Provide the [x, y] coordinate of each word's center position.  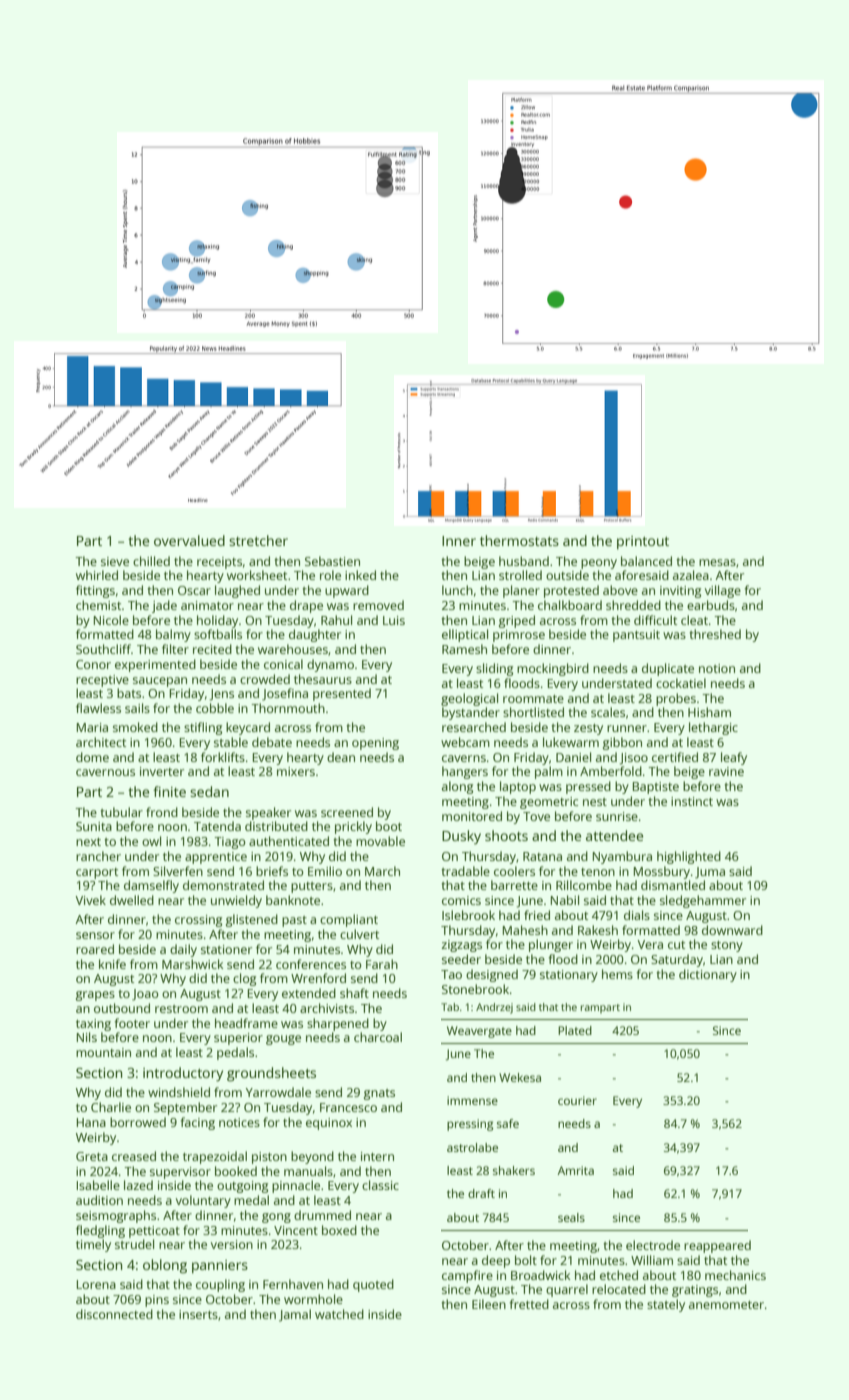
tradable [465, 871]
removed [378, 605]
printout [643, 542]
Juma [710, 873]
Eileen [489, 1304]
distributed [276, 826]
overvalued [189, 540]
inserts [198, 1314]
